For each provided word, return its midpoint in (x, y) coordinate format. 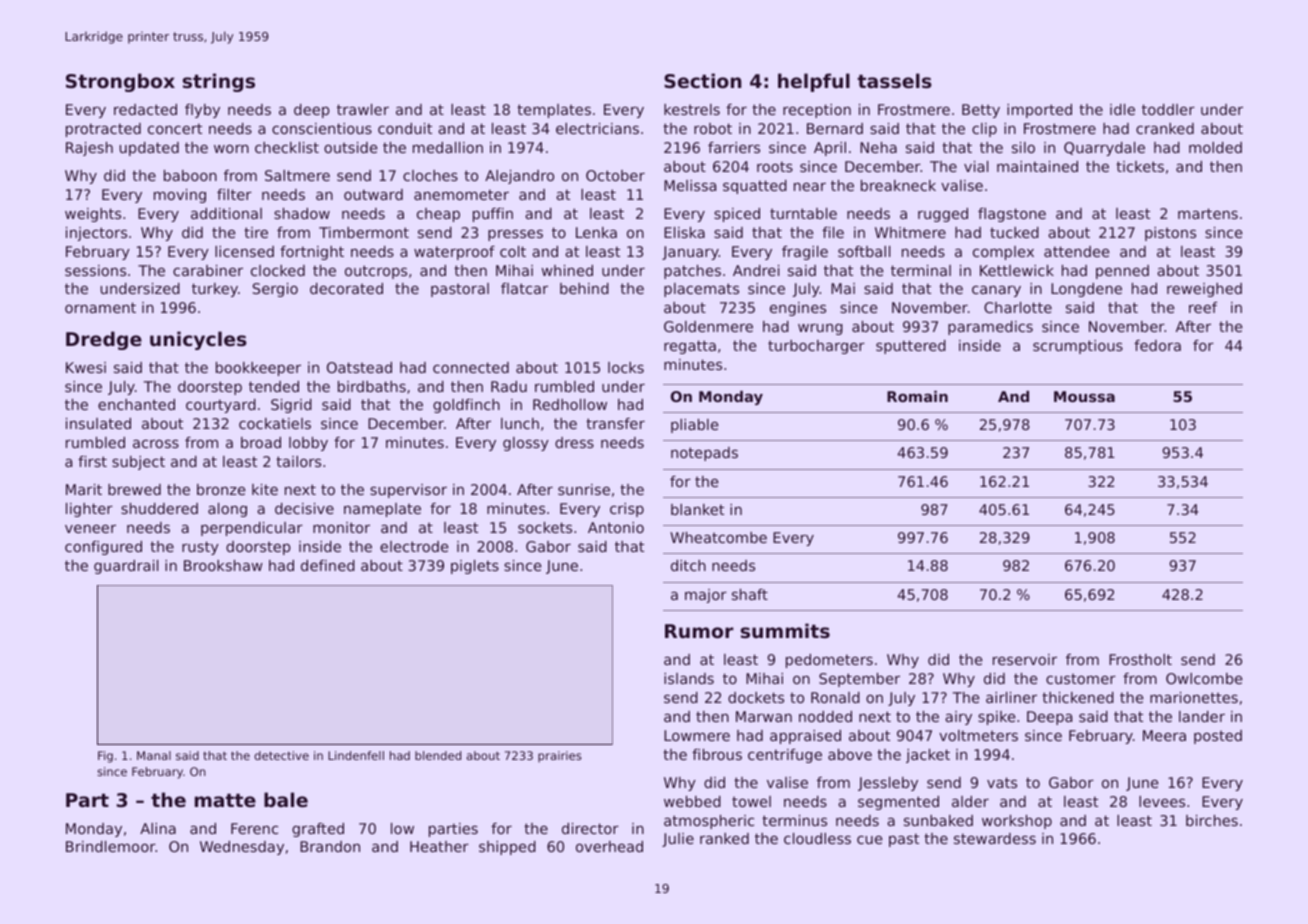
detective (281, 755)
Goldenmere (708, 326)
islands (689, 678)
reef (1203, 307)
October (615, 175)
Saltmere (297, 175)
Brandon (330, 846)
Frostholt (1140, 659)
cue (870, 840)
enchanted (136, 404)
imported (1039, 111)
